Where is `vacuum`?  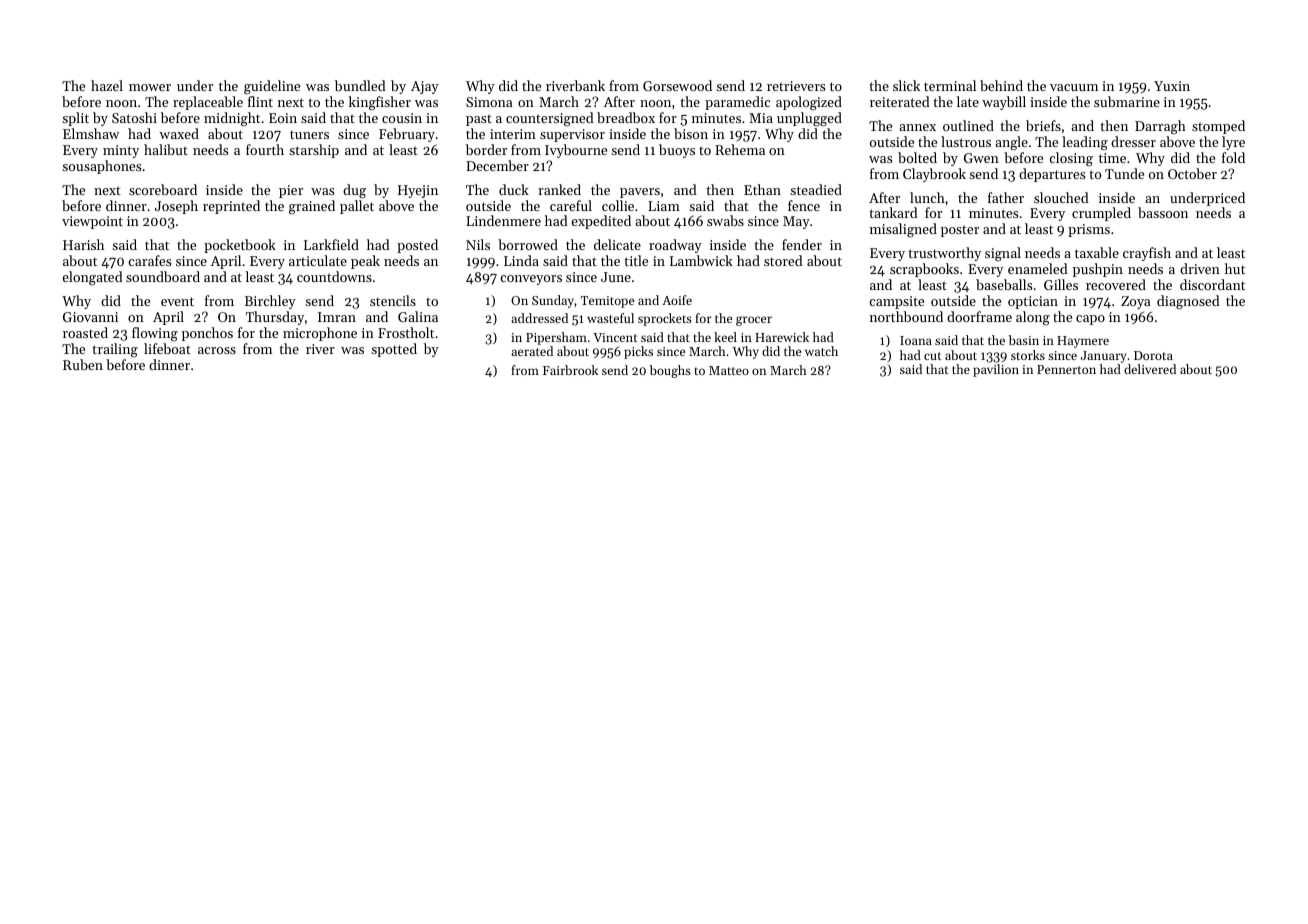
vacuum is located at coordinates (1074, 87).
